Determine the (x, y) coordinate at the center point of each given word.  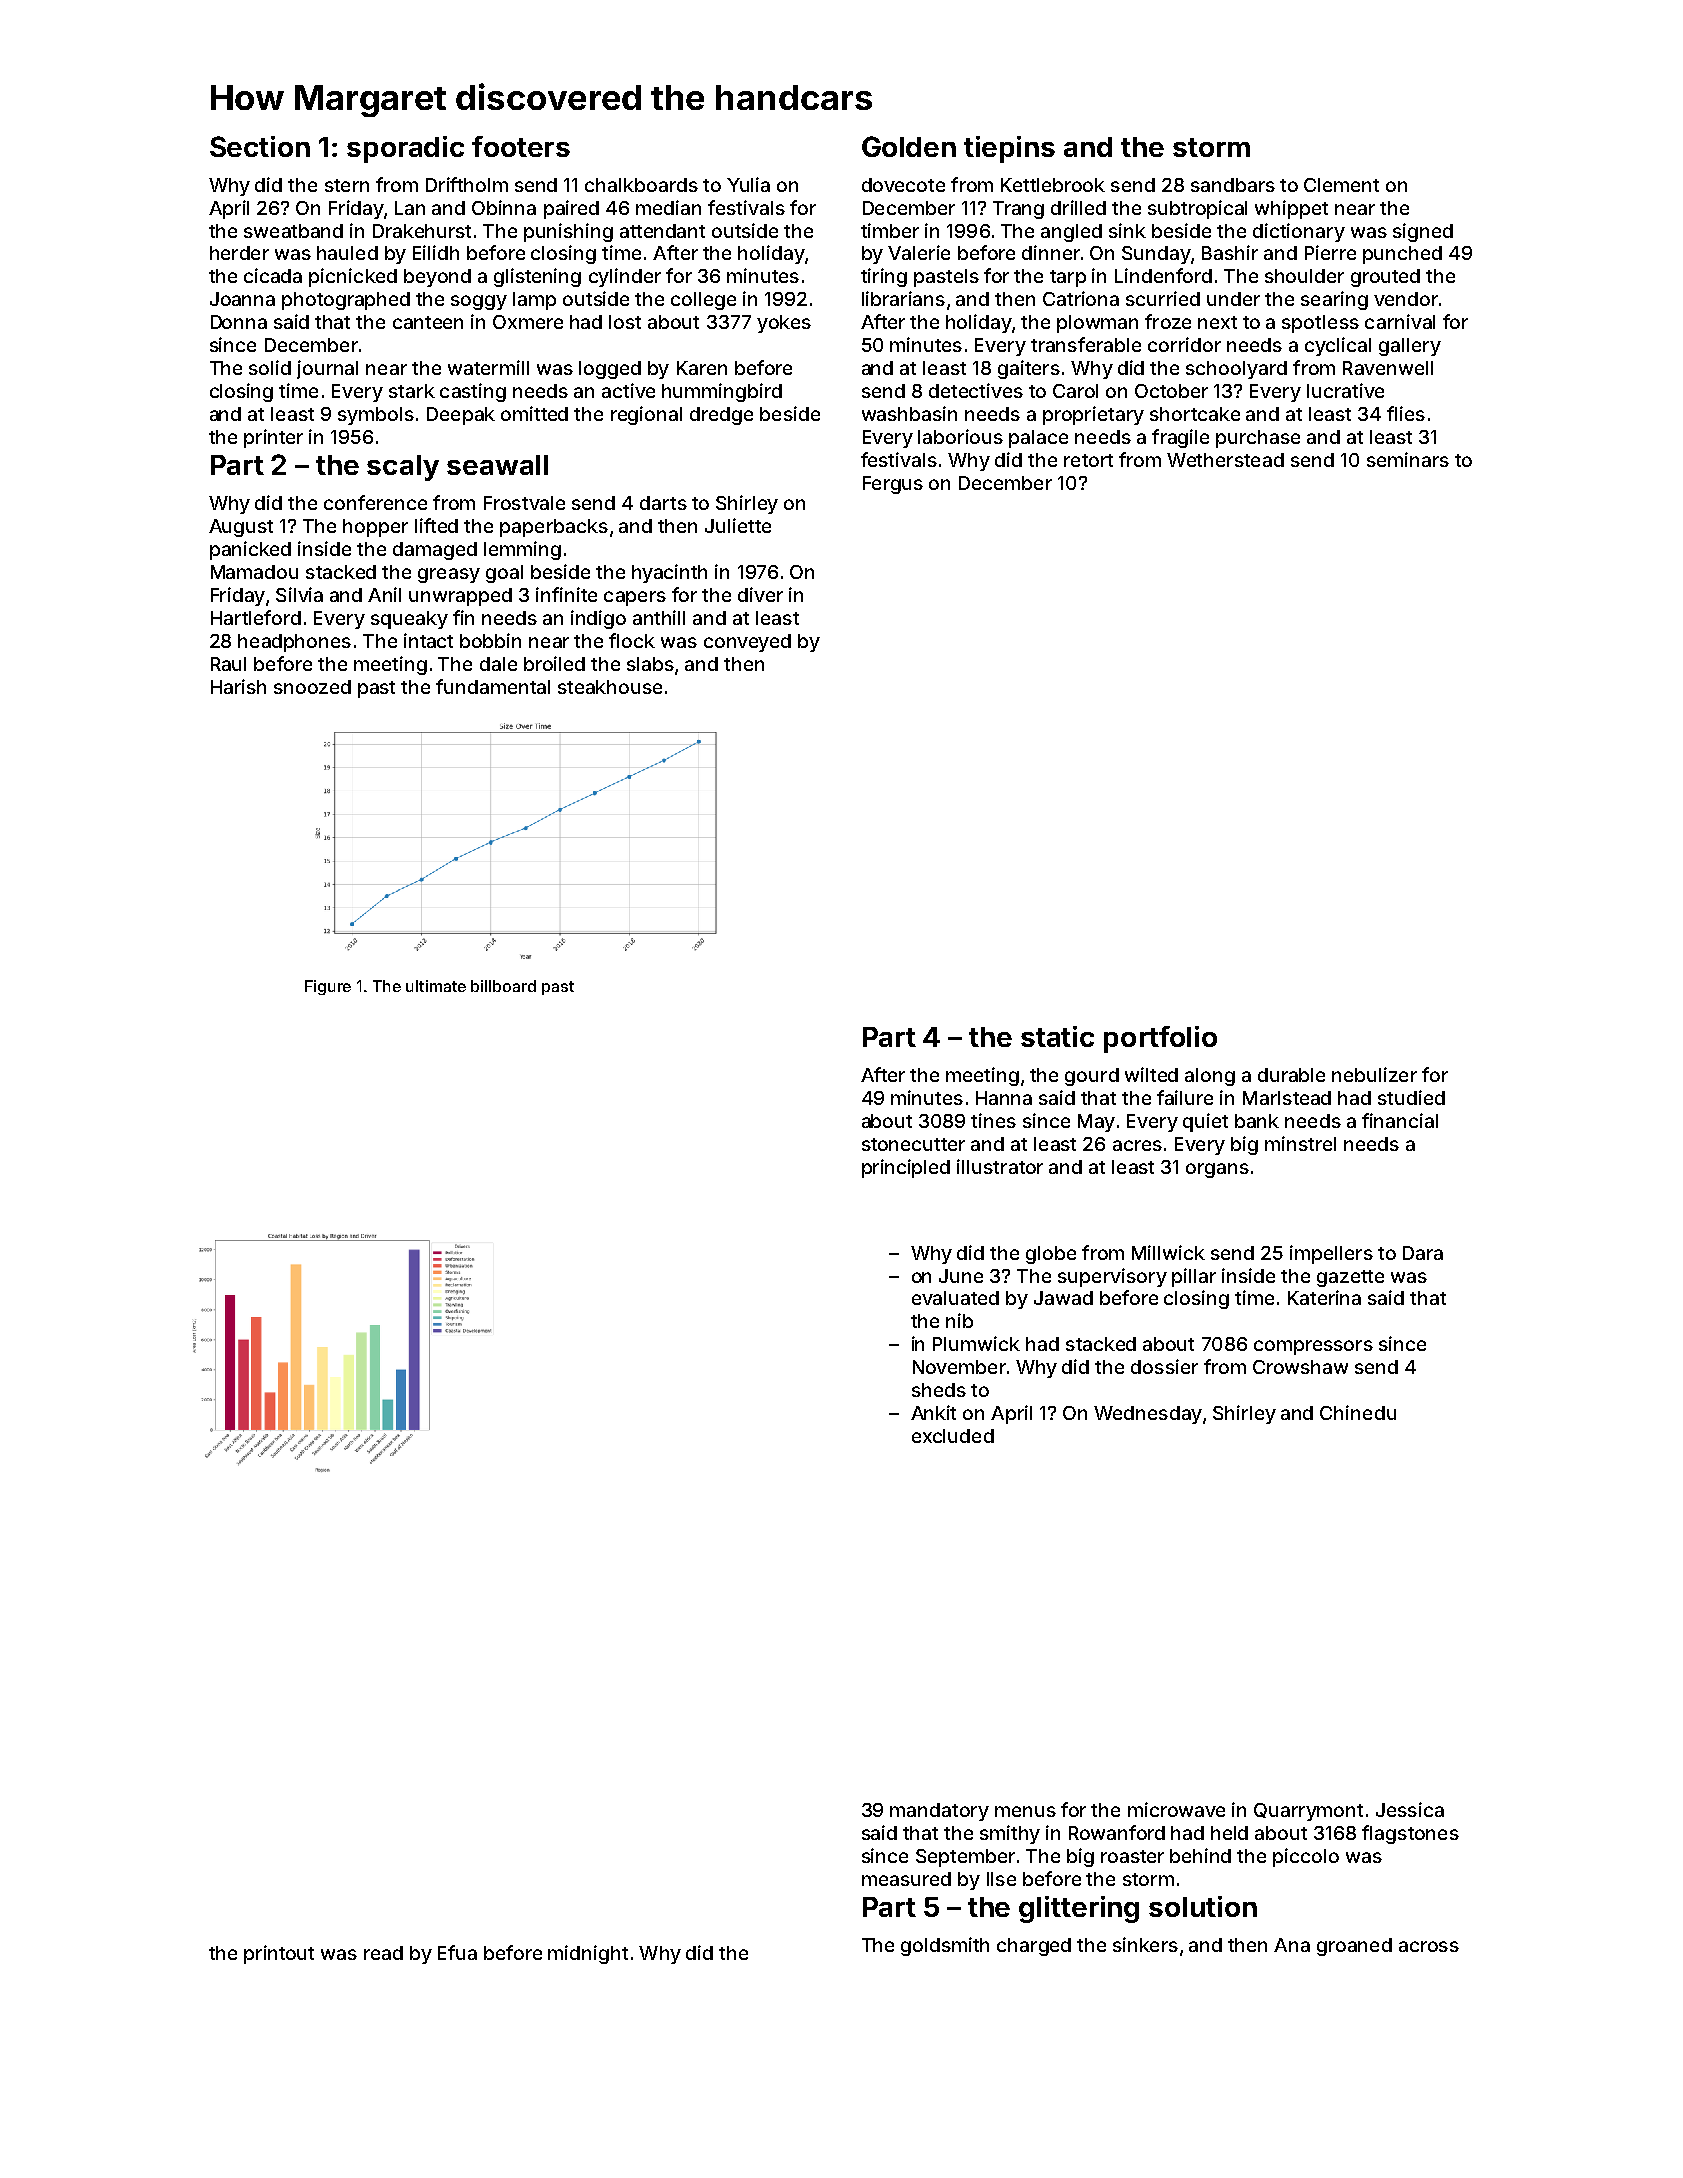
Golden (909, 146)
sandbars (1233, 185)
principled (906, 1168)
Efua (457, 1952)
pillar (1194, 1277)
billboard (503, 986)
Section (260, 146)
